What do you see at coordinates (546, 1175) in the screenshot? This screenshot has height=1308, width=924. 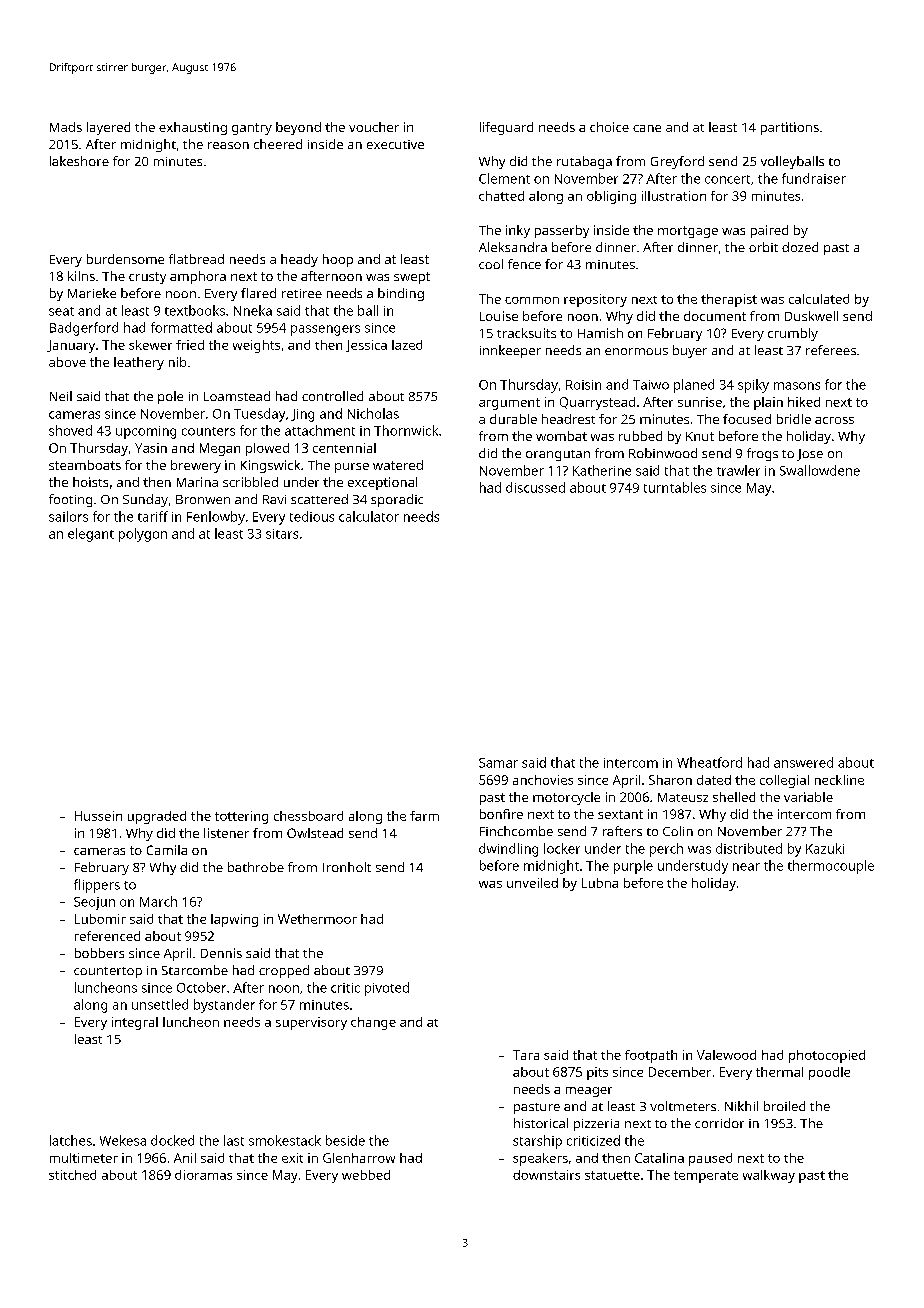 I see `downstairs` at bounding box center [546, 1175].
